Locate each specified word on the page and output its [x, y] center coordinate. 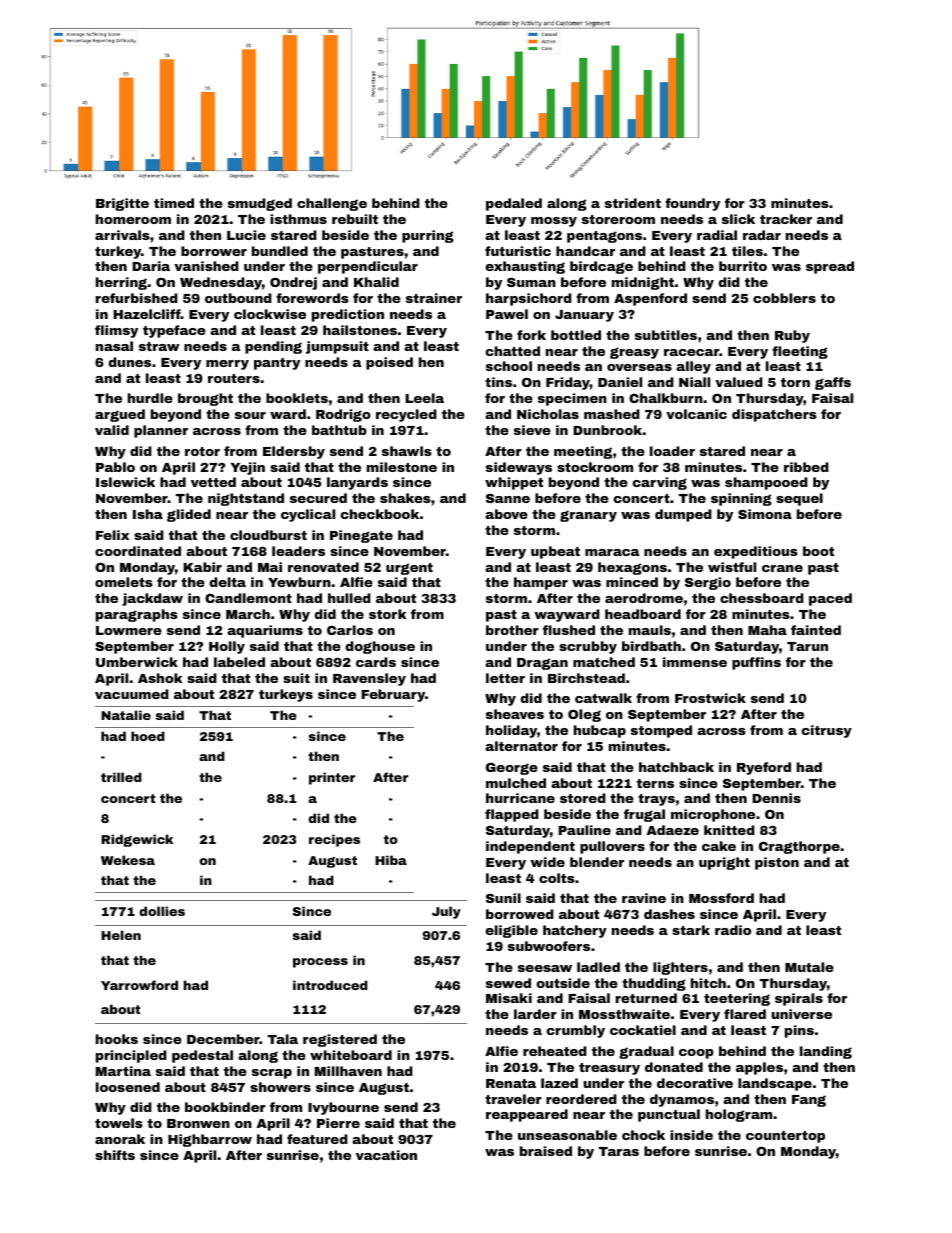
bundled [280, 251]
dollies [162, 911]
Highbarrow [210, 1140]
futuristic [518, 251]
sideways [519, 468]
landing [826, 1052]
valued [739, 382]
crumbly [576, 1031]
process [320, 963]
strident [633, 203]
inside [691, 1135]
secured [318, 498]
